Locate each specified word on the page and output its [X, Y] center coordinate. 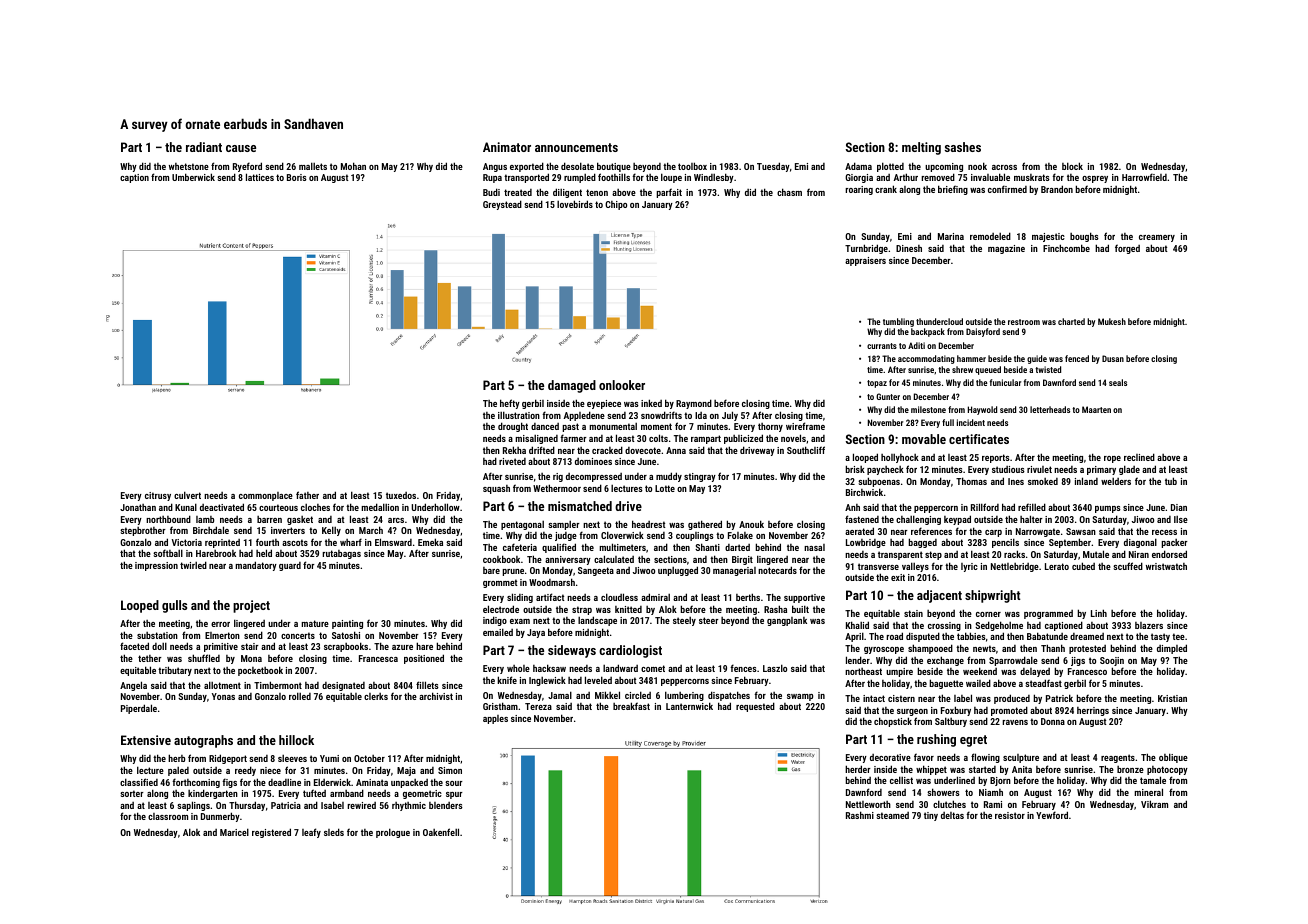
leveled [598, 680]
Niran [1139, 554]
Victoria [187, 542]
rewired [361, 805]
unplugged [678, 571]
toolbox [692, 166]
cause [241, 148]
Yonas [223, 696]
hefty [510, 404]
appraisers [865, 261]
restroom [1024, 322]
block [1072, 166]
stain [913, 613]
